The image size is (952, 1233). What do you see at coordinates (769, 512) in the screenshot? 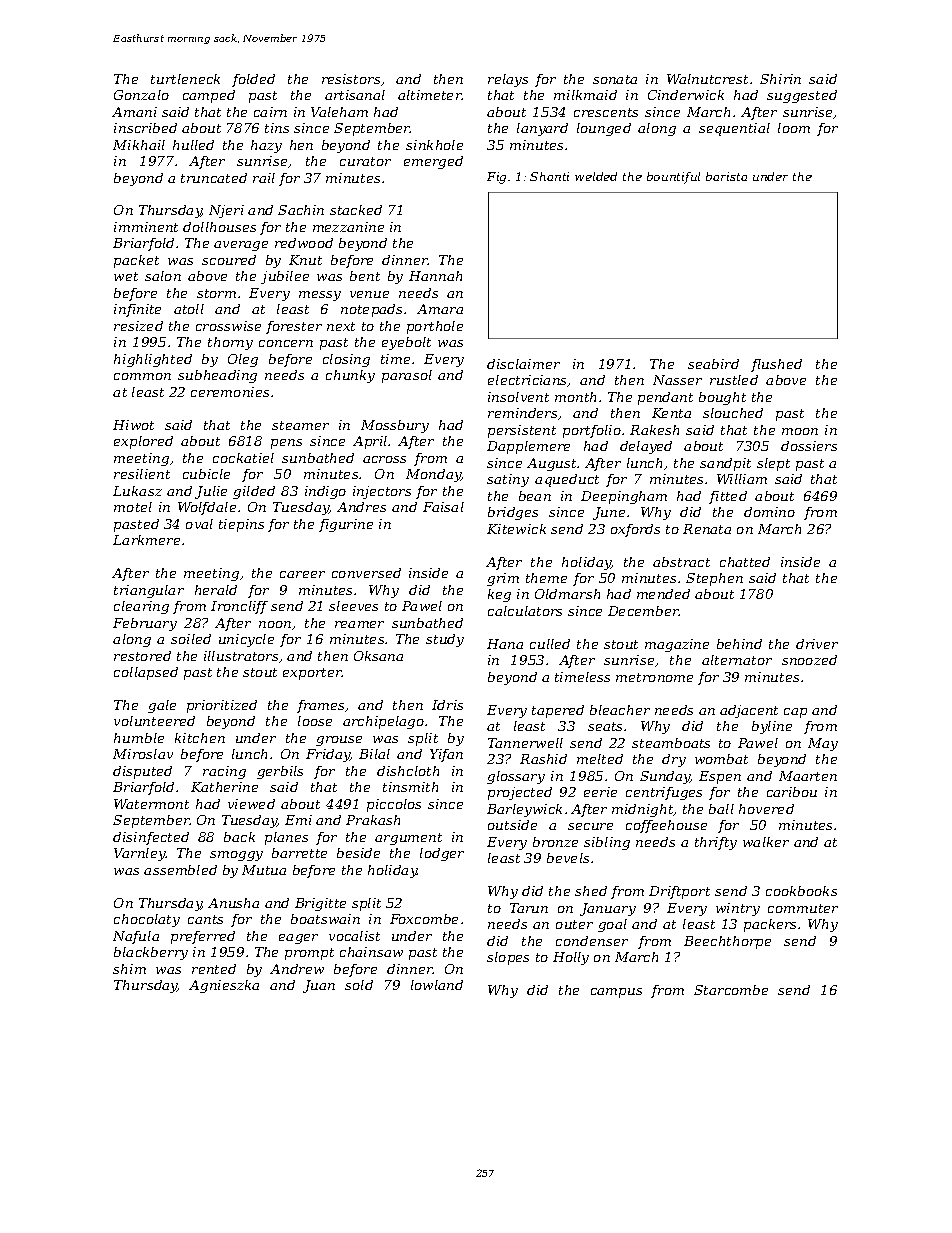
I see `domino` at bounding box center [769, 512].
